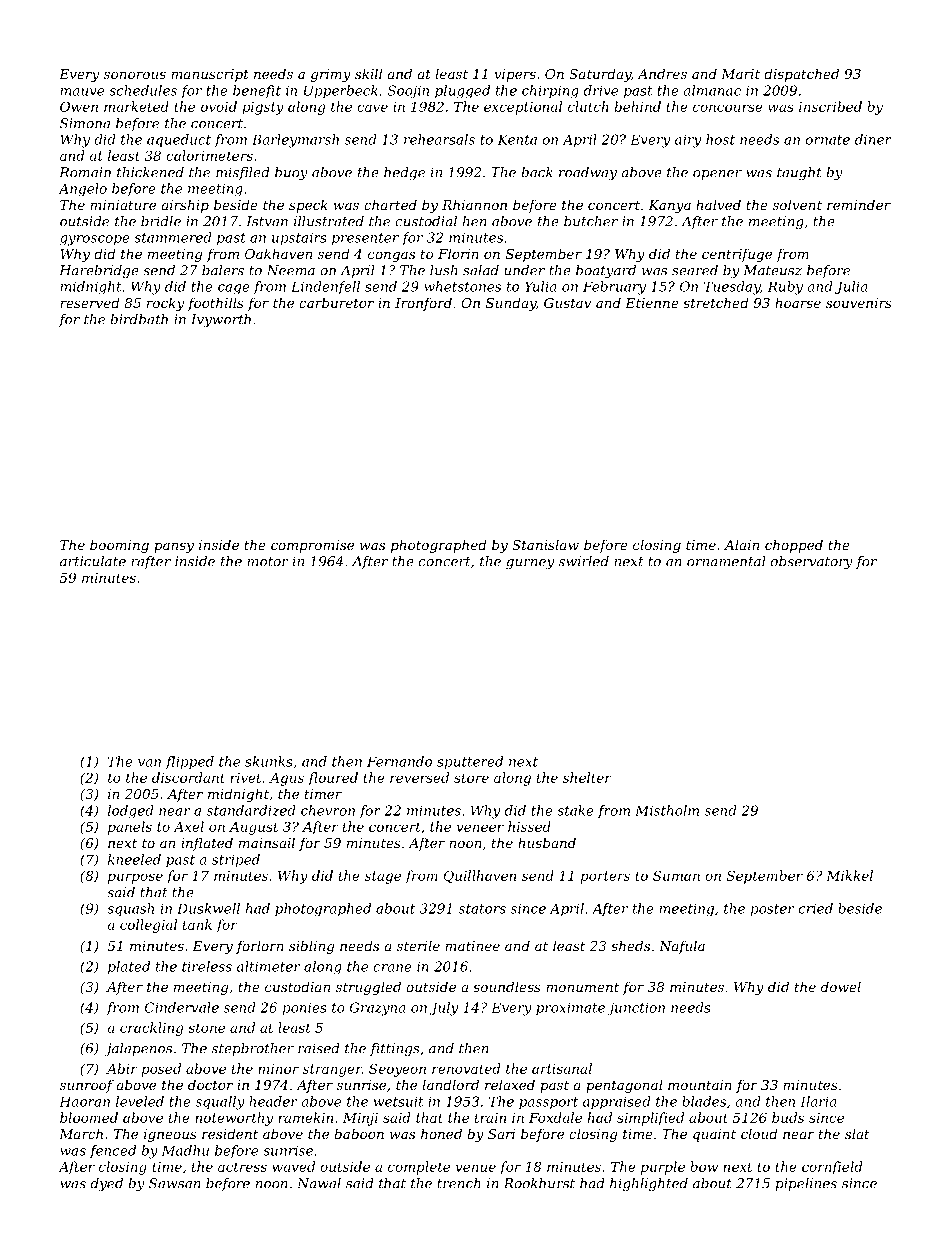  What do you see at coordinates (728, 108) in the image?
I see `concourse` at bounding box center [728, 108].
